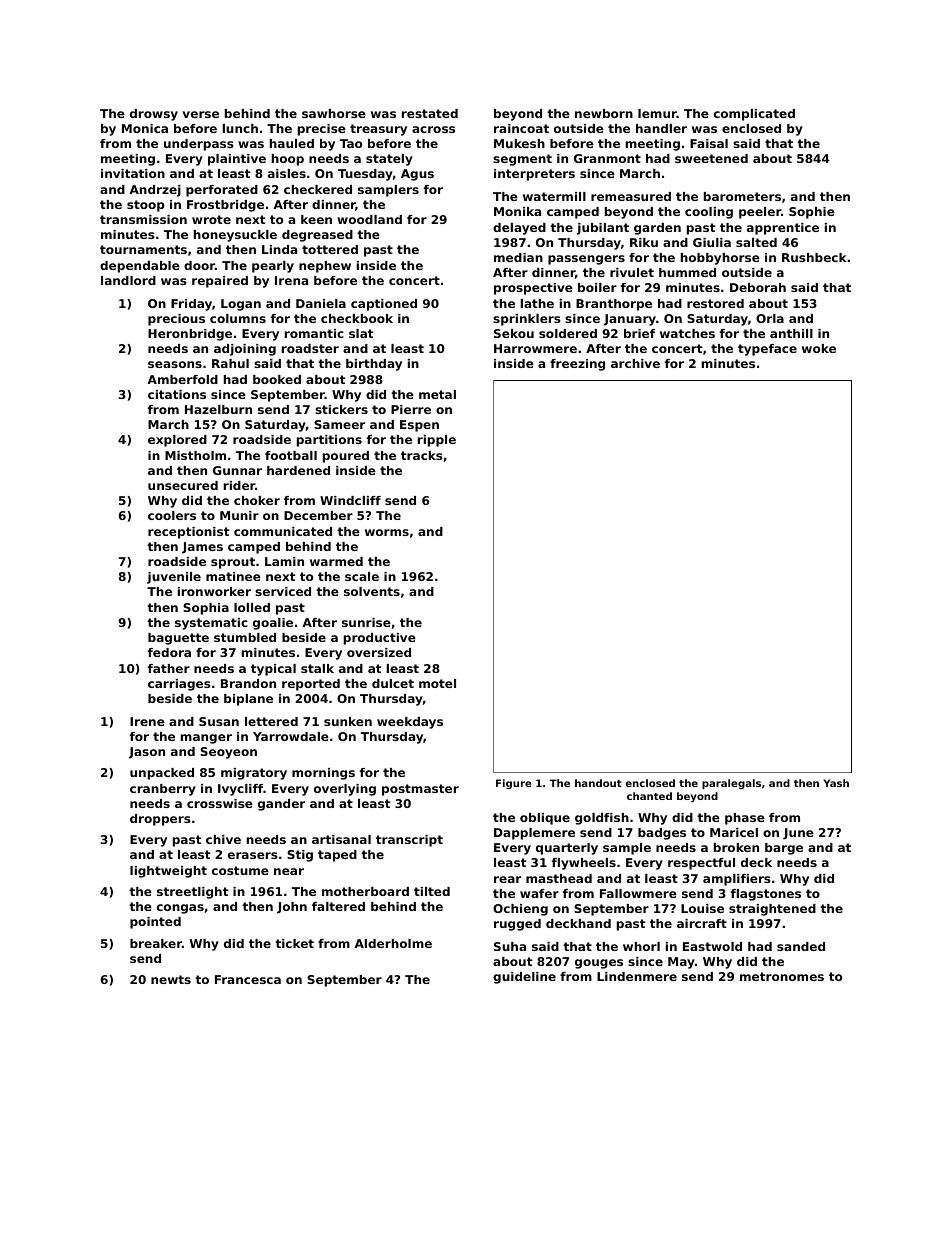 This screenshot has width=952, height=1233. I want to click on woke, so click(819, 348).
